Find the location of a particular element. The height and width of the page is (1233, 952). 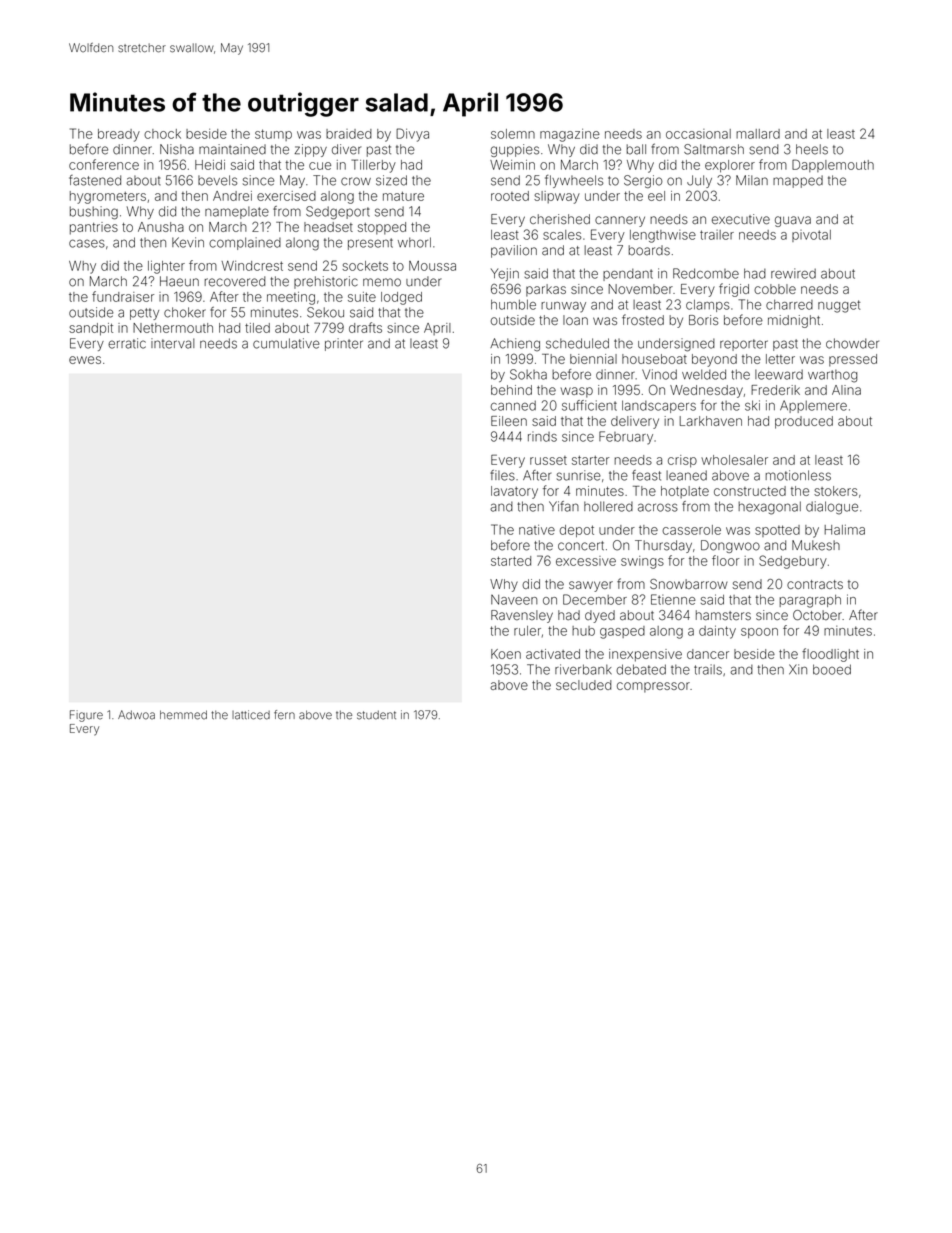

Frederik is located at coordinates (775, 390).
